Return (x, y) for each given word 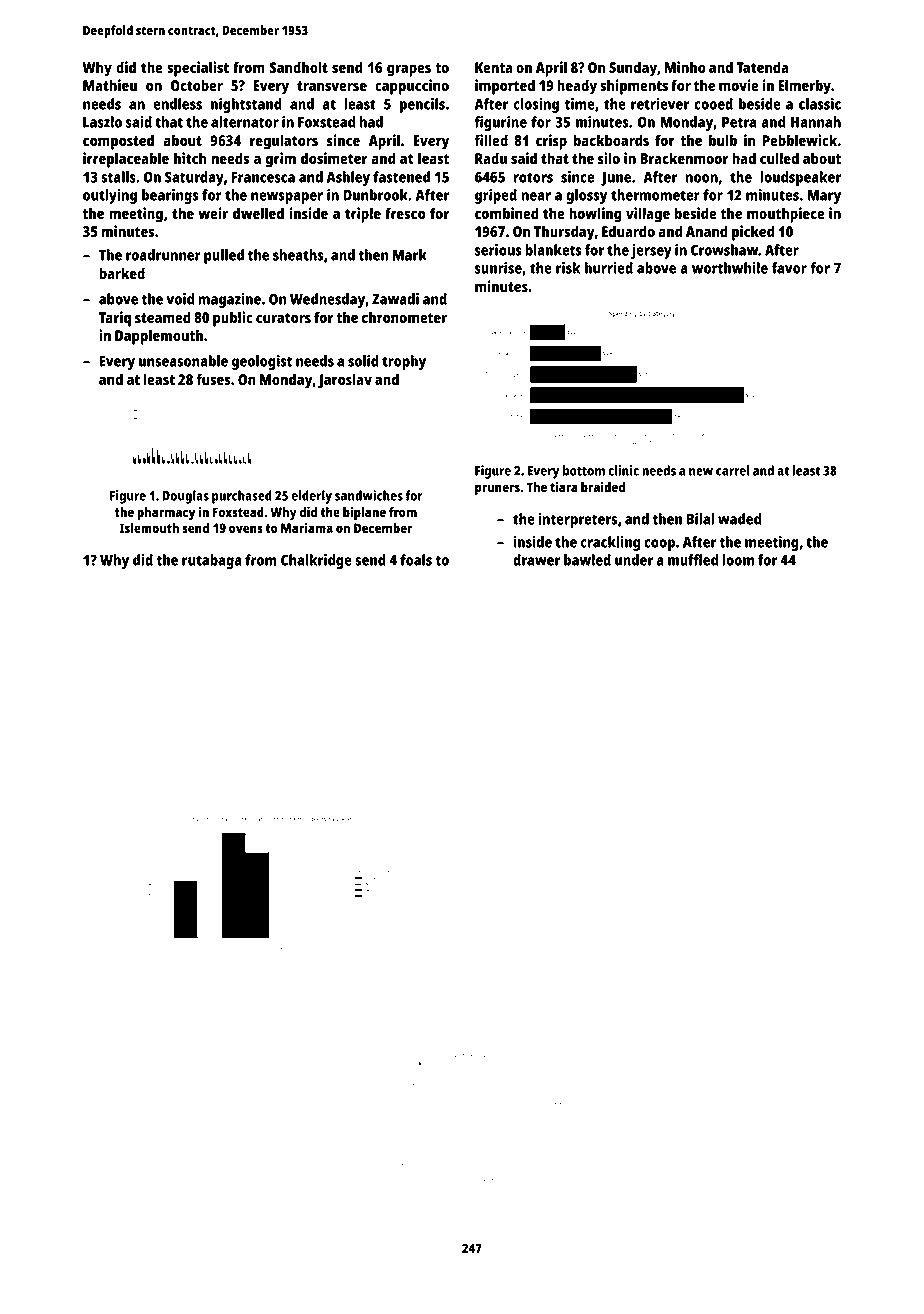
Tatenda (762, 67)
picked (753, 233)
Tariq (115, 319)
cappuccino (412, 87)
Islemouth (149, 528)
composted (118, 142)
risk (568, 268)
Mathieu (110, 85)
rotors (533, 177)
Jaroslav (345, 380)
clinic (623, 470)
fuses (213, 379)
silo (609, 158)
